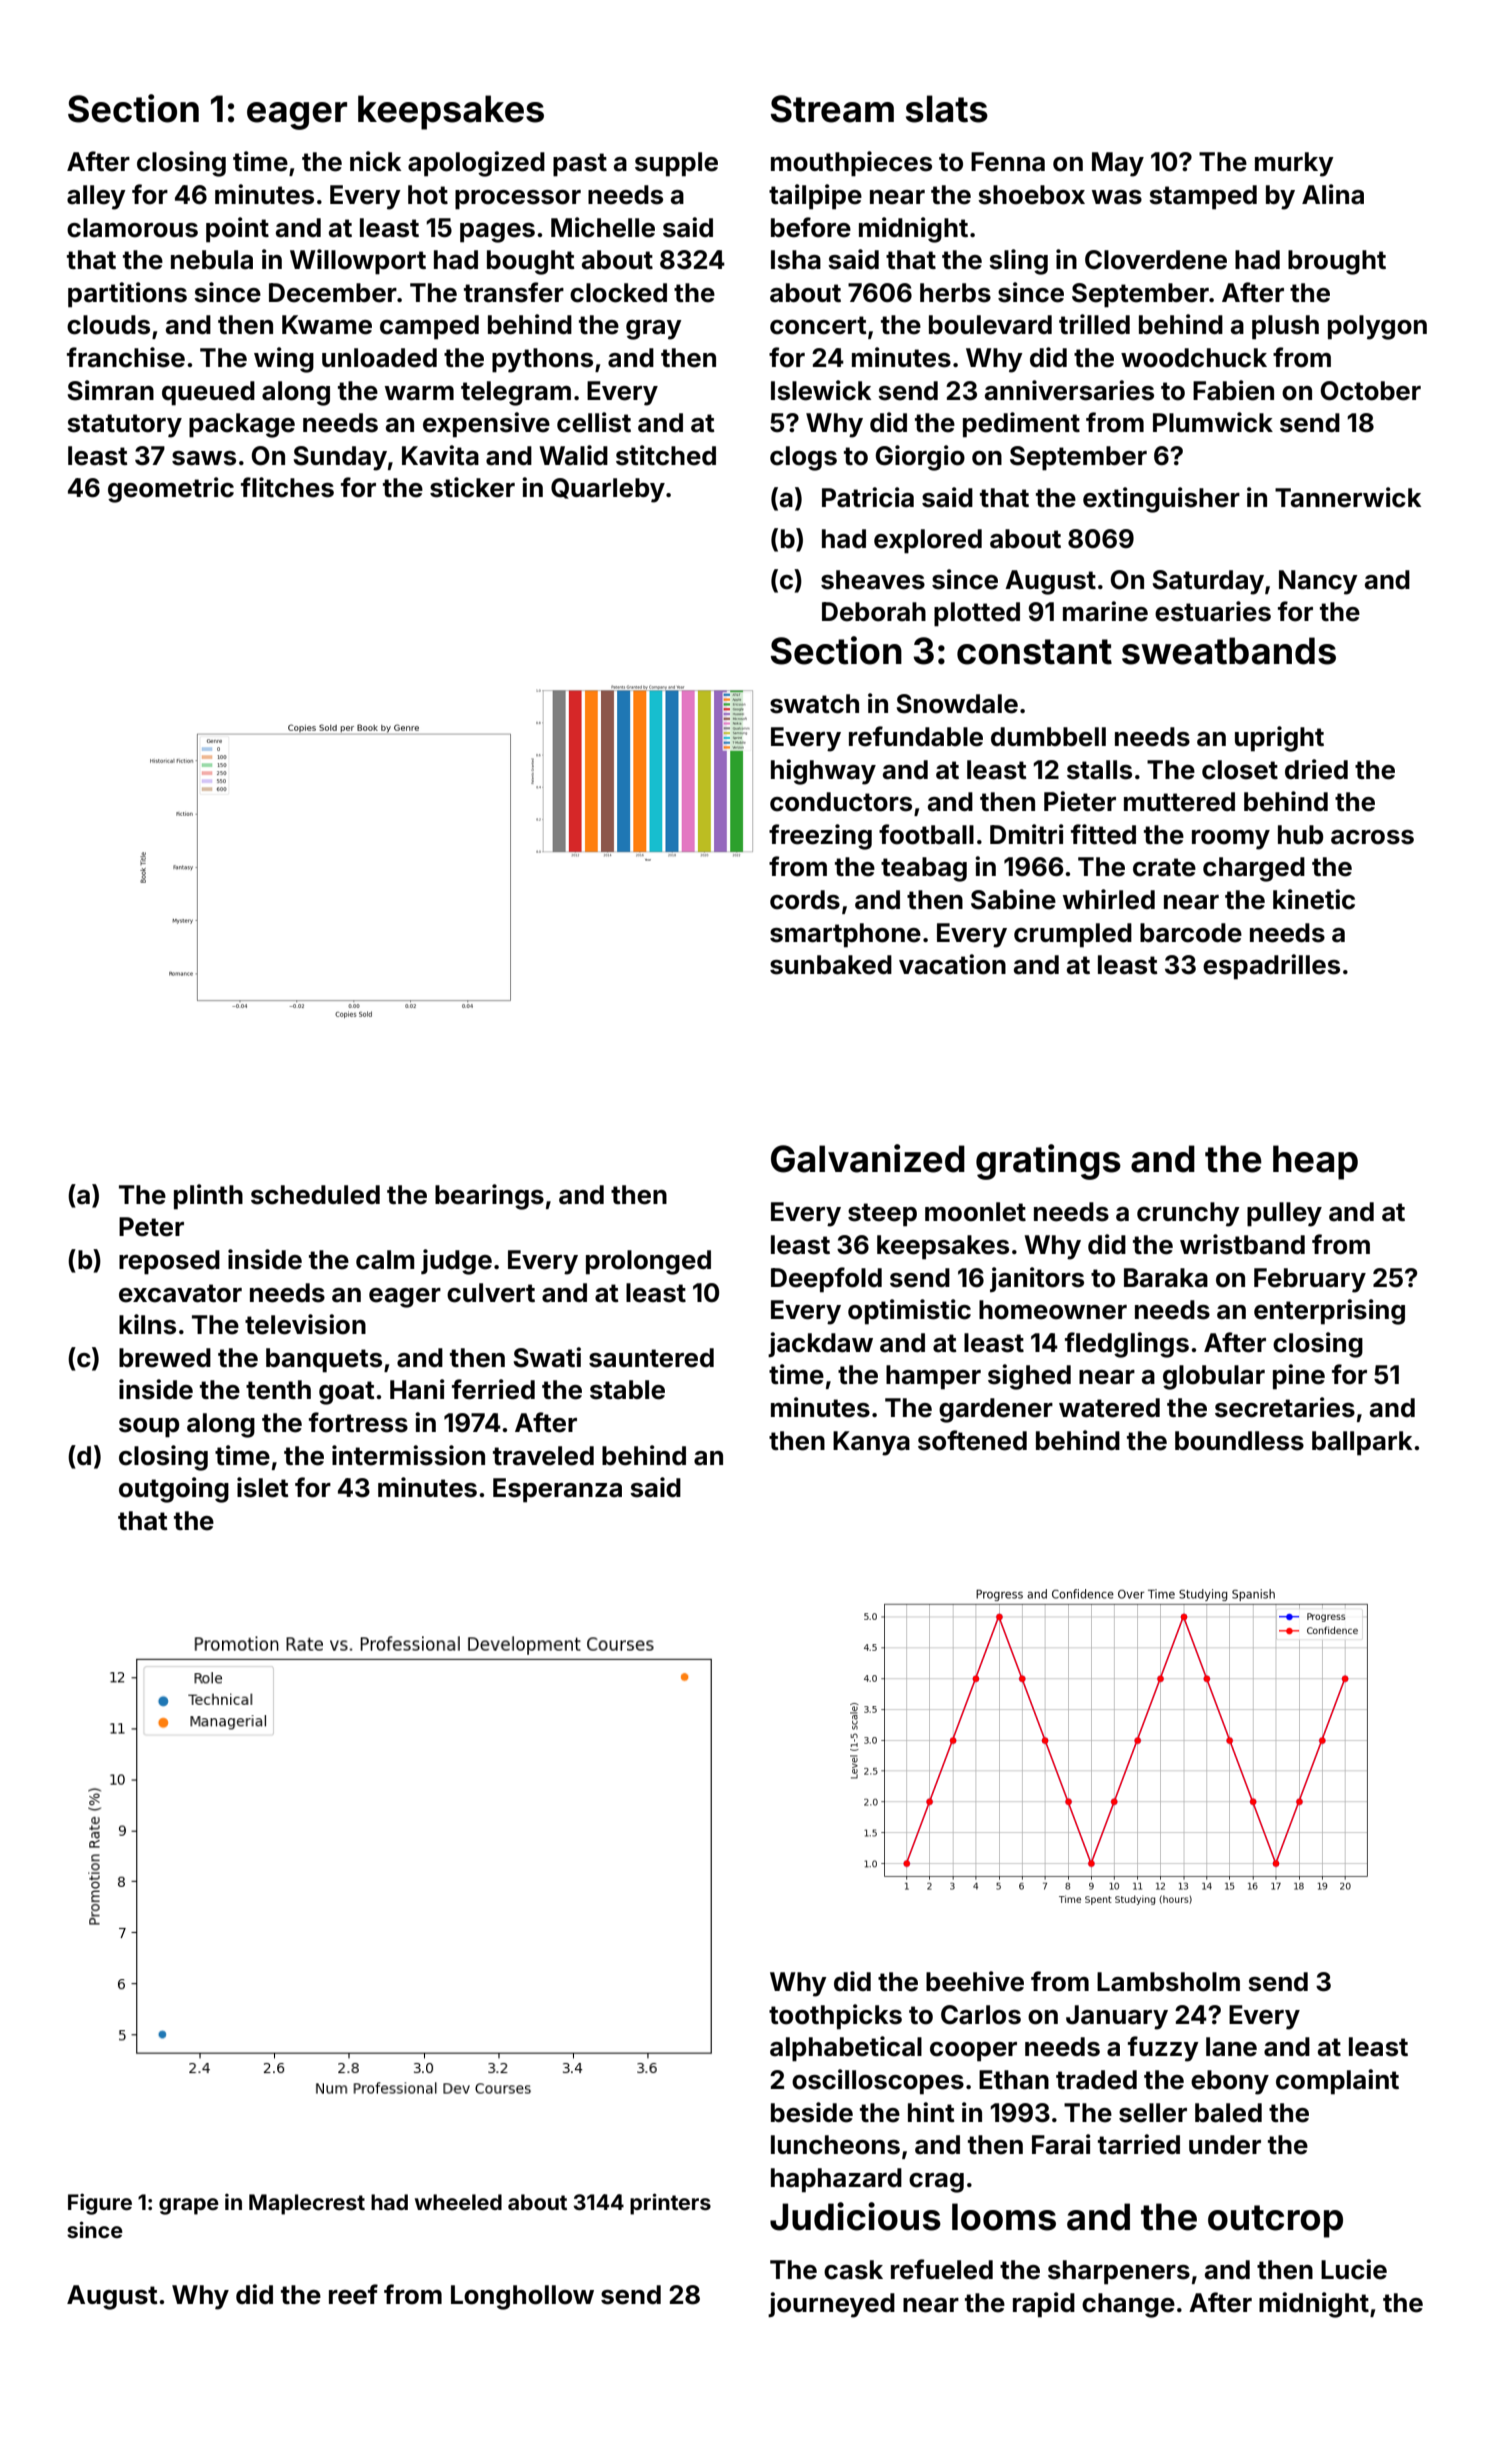 The width and height of the image is (1496, 2464). What do you see at coordinates (189, 2206) in the image?
I see `grape` at bounding box center [189, 2206].
